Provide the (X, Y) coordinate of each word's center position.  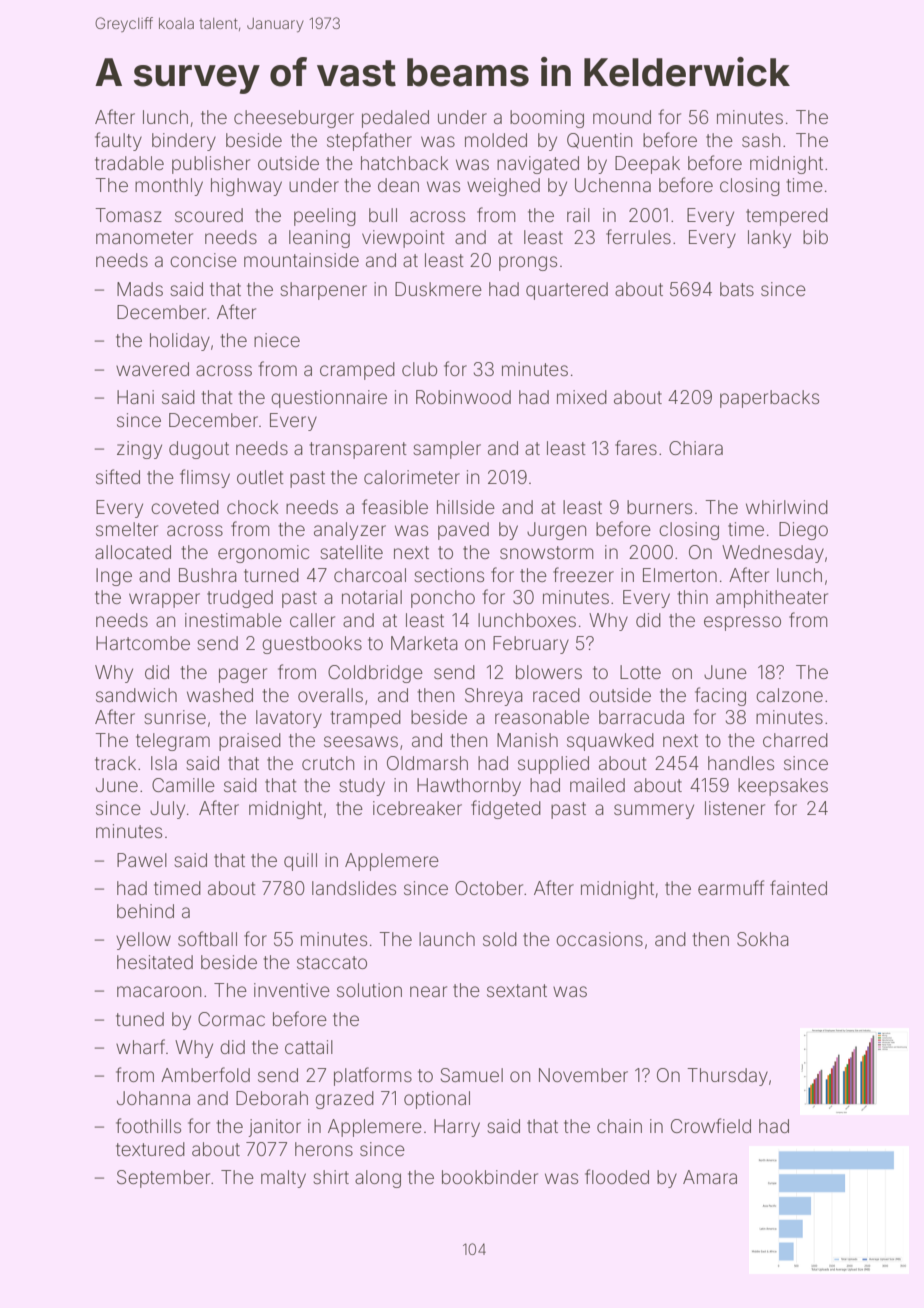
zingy (139, 450)
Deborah (272, 1098)
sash (761, 140)
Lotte (640, 672)
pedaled (395, 119)
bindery (184, 142)
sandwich (136, 695)
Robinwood (463, 397)
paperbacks (769, 399)
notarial (372, 597)
